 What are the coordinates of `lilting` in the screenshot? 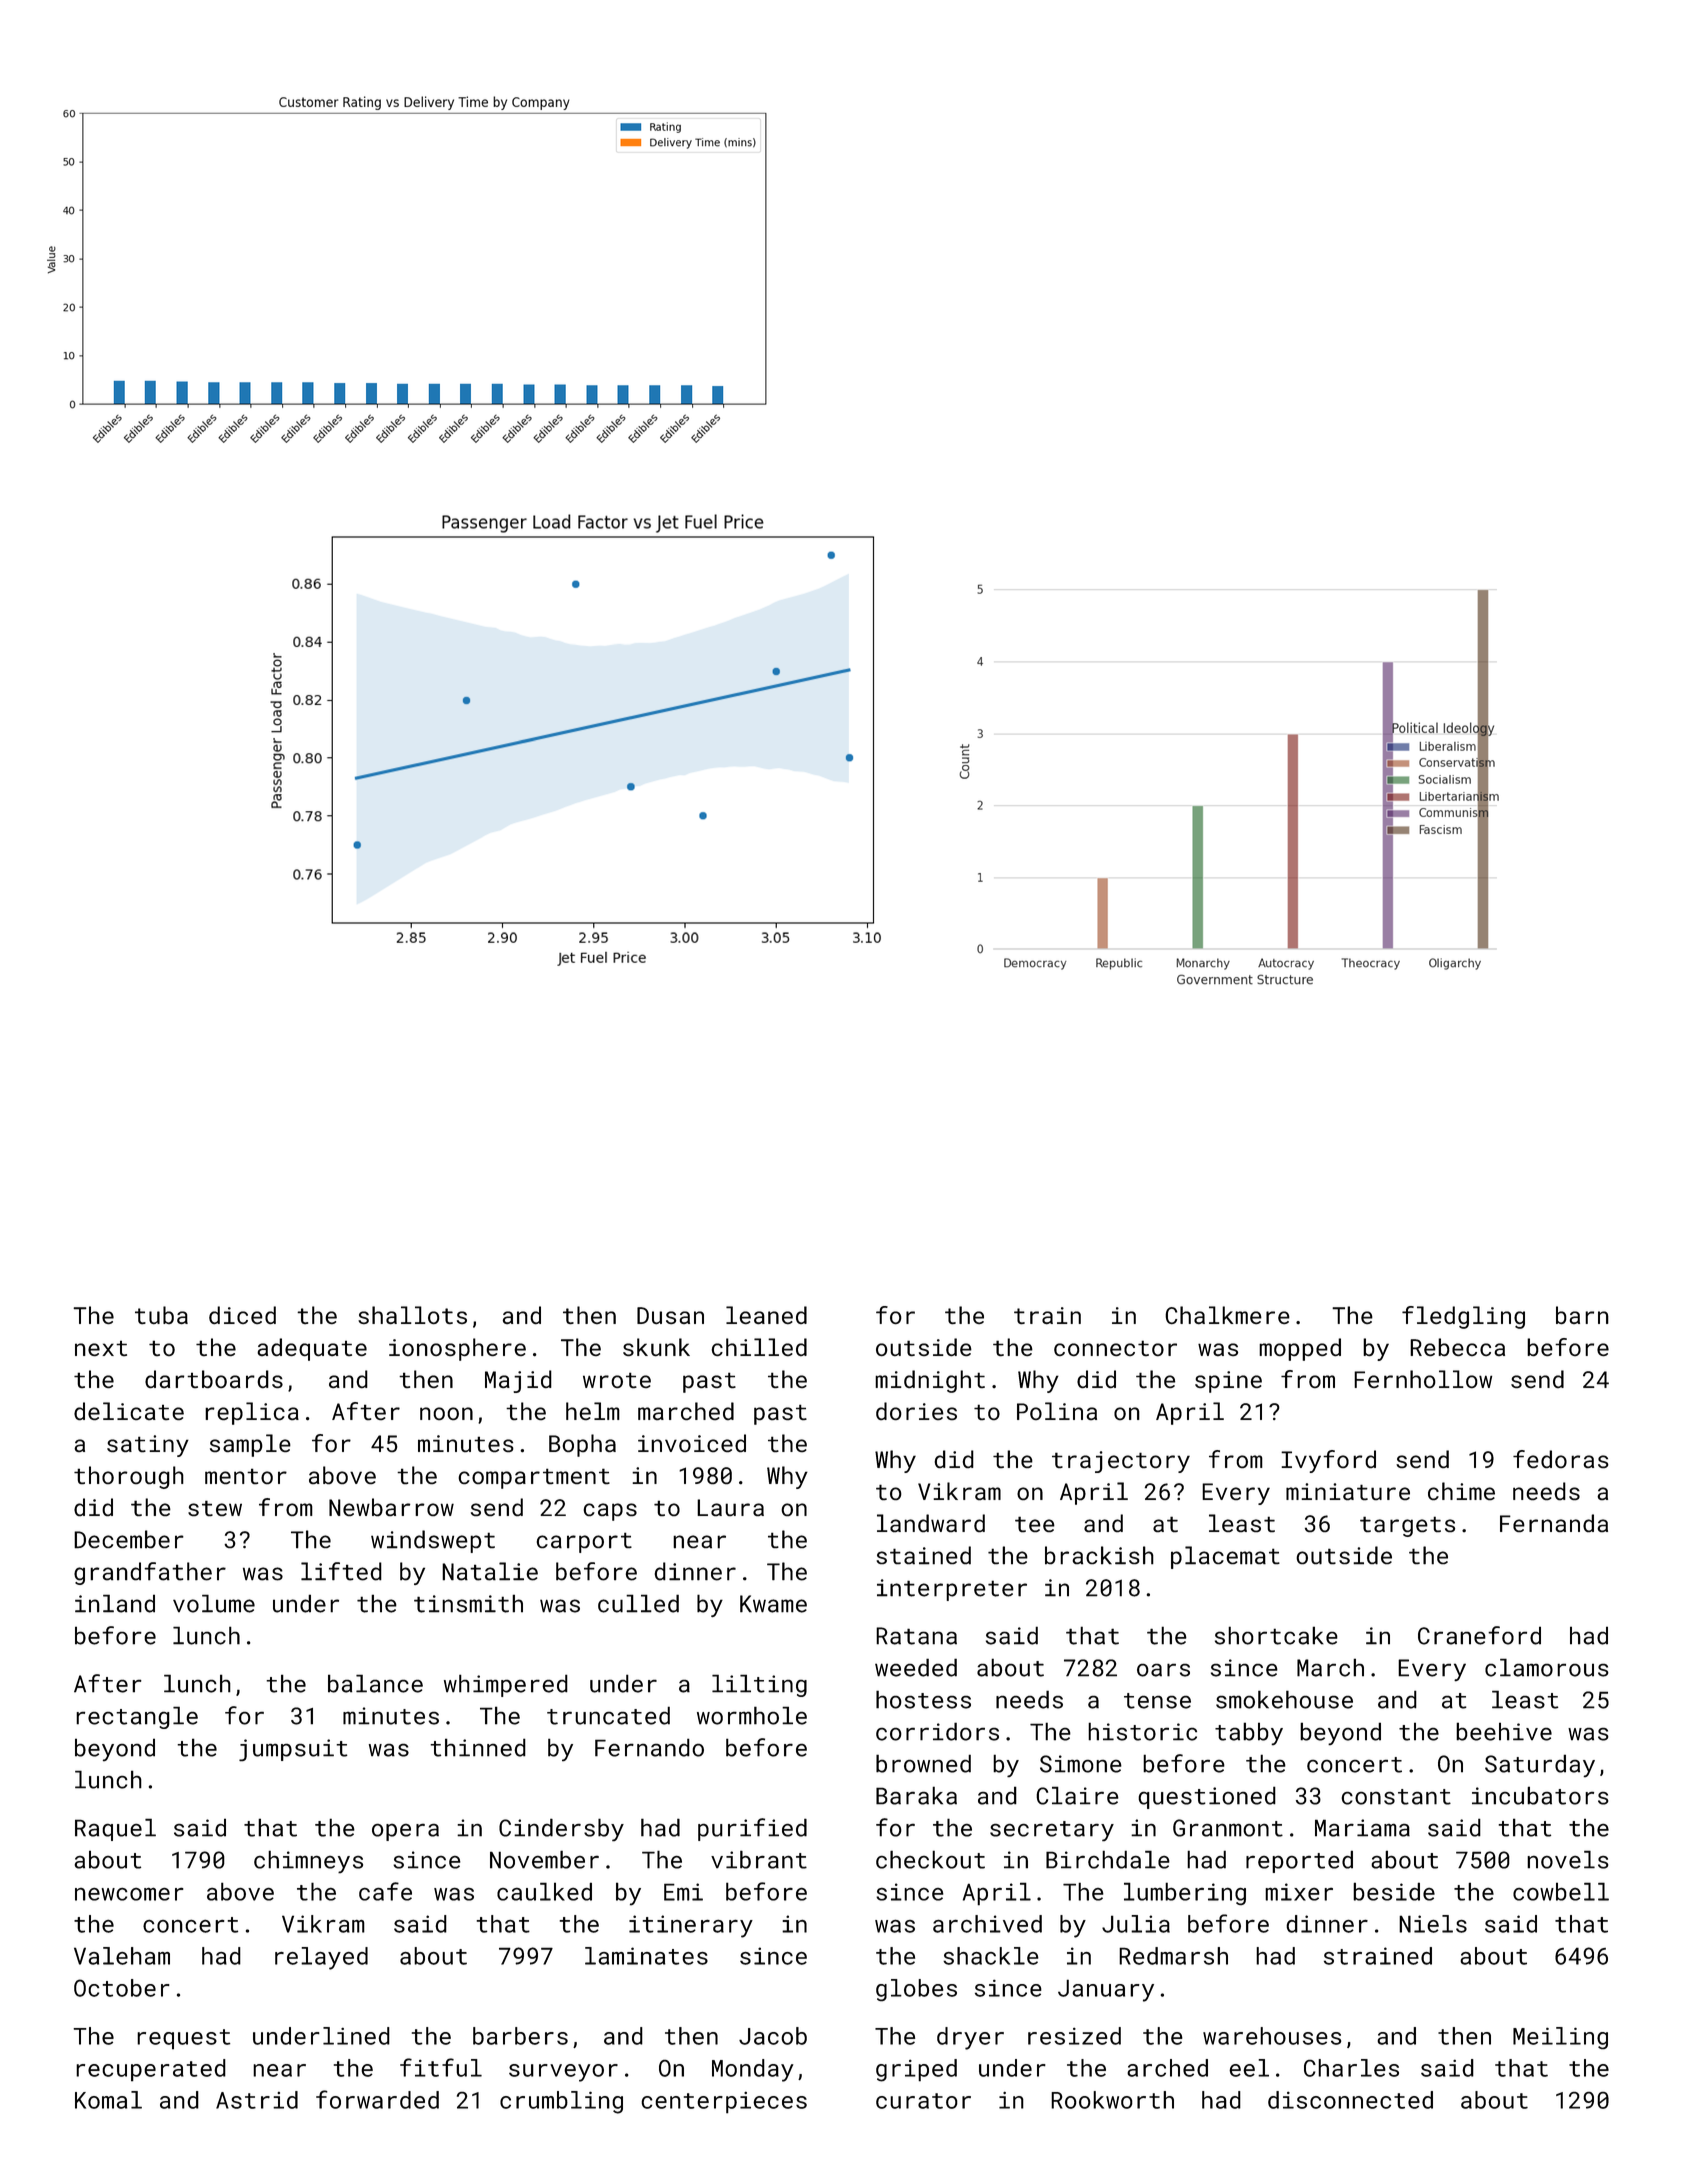 It's located at (759, 1685).
